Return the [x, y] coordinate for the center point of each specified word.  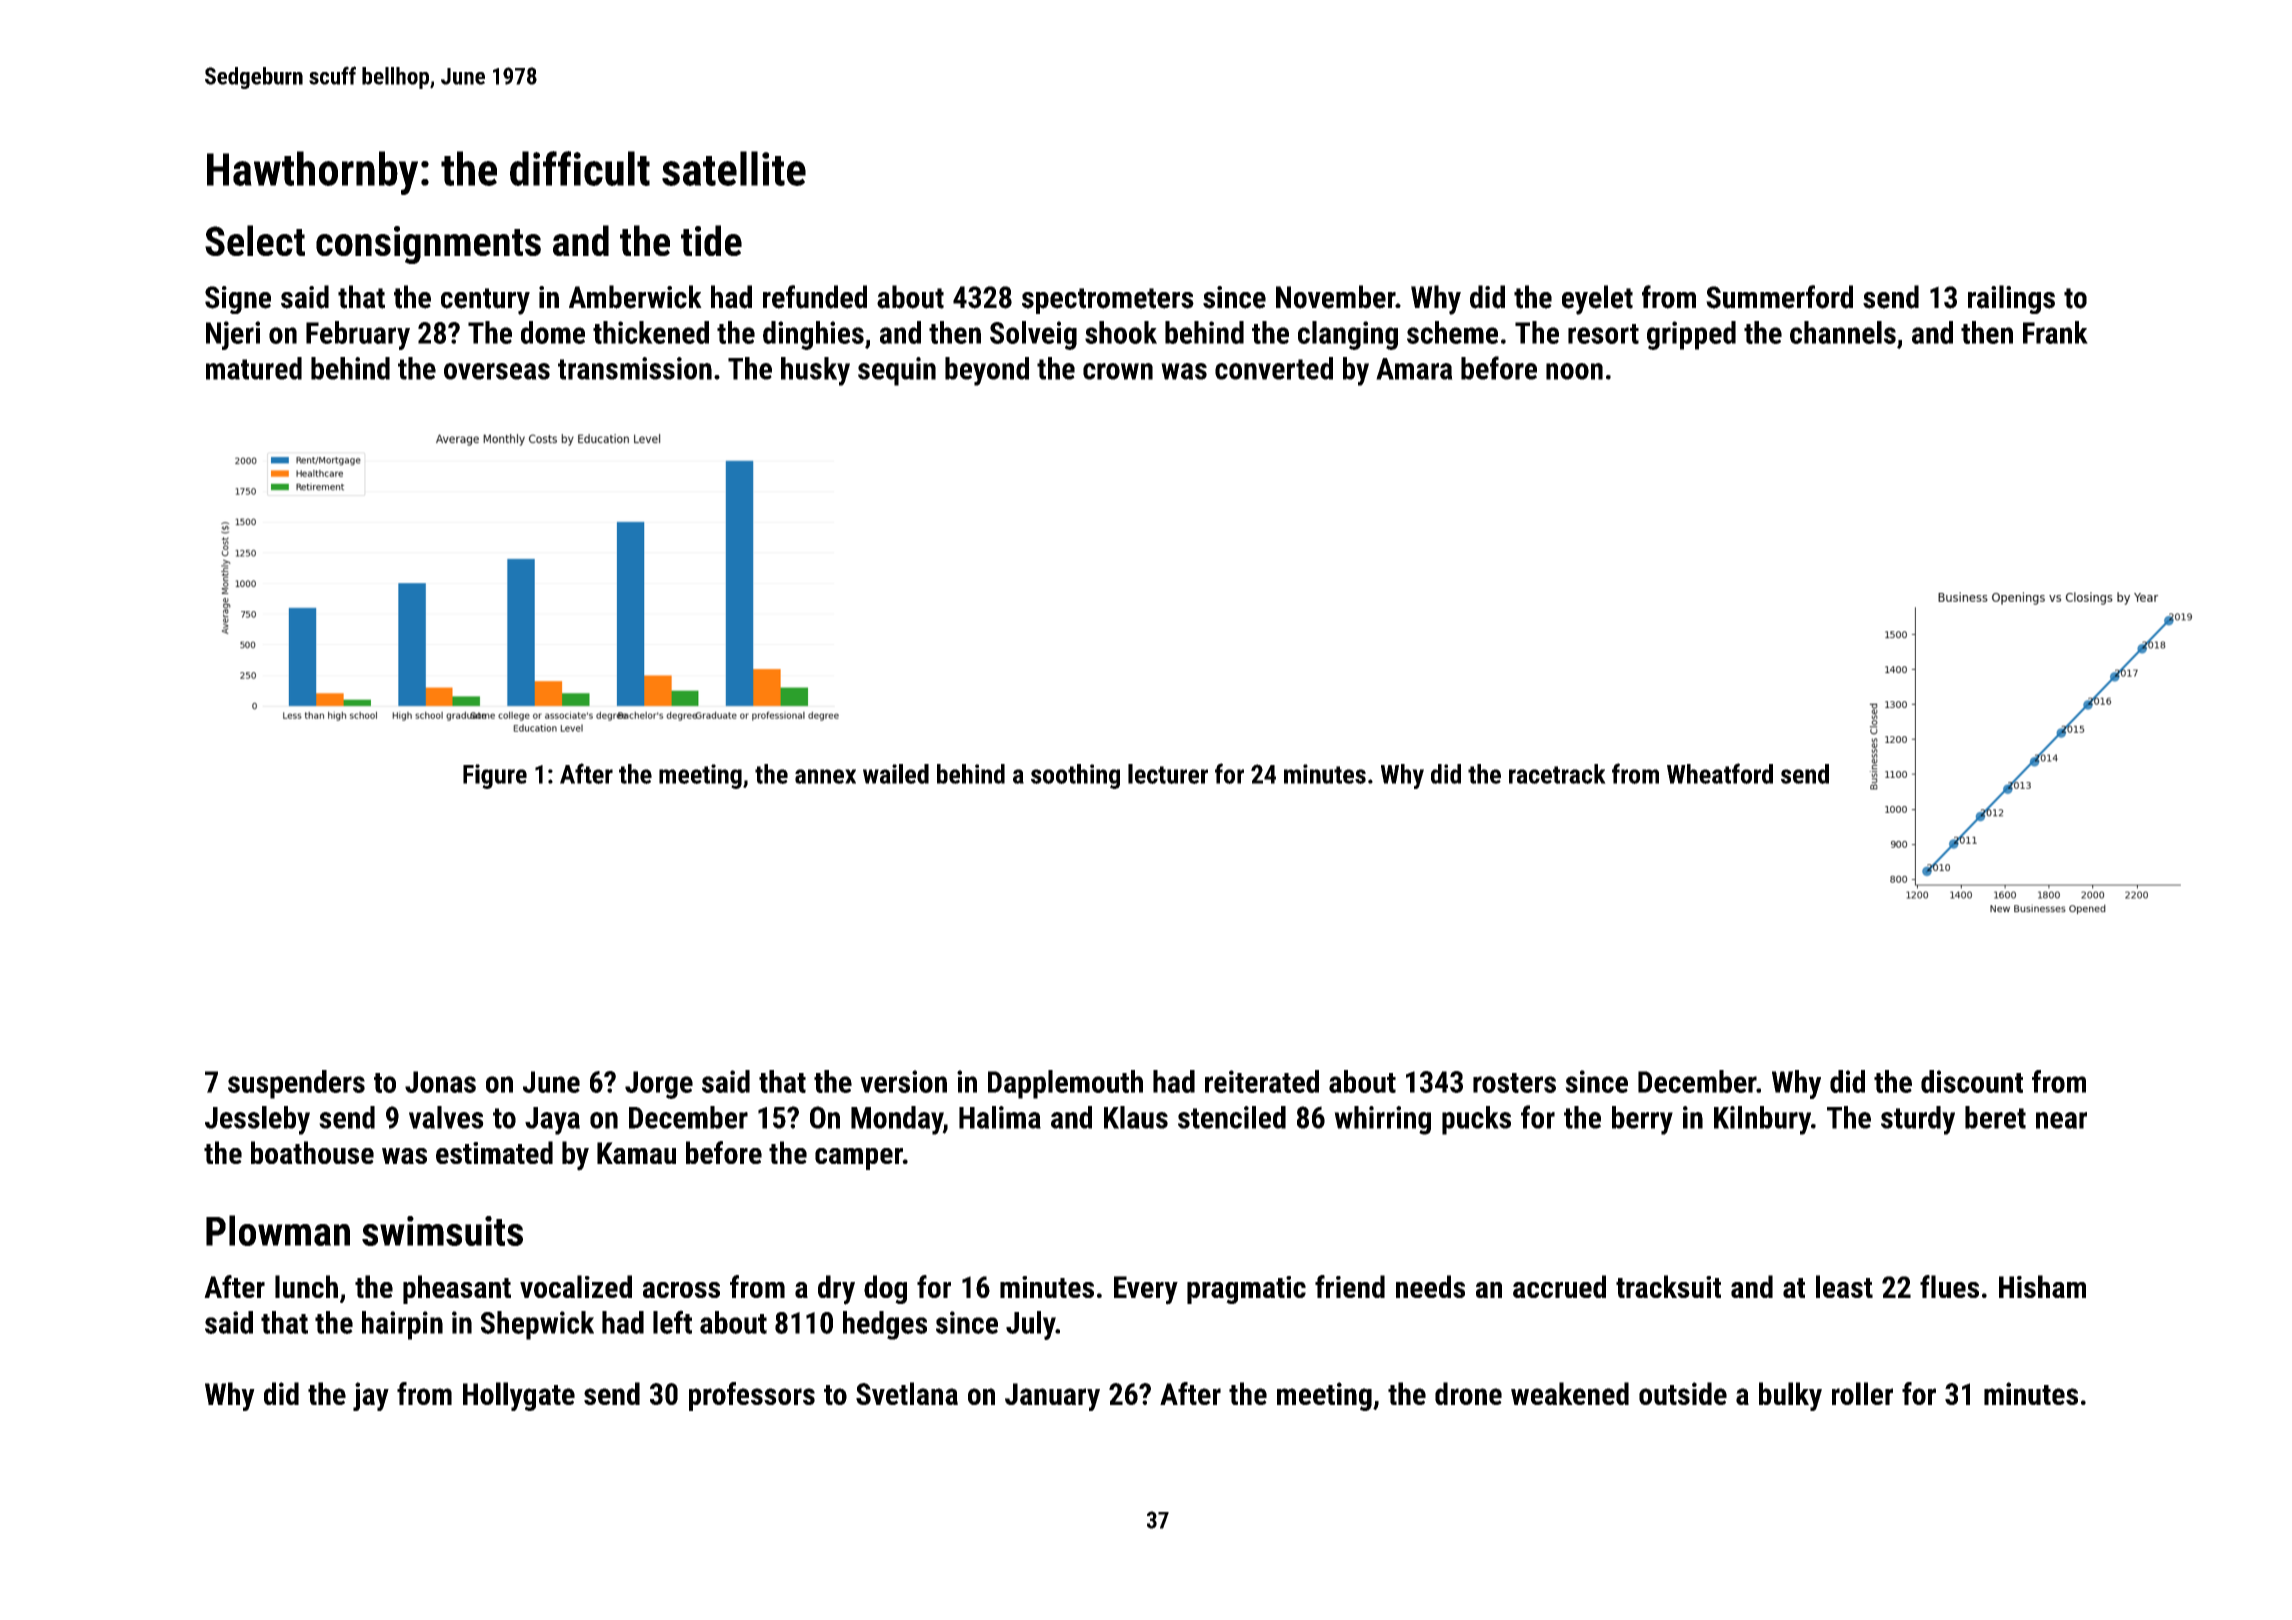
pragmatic [1246, 1290]
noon [1574, 371]
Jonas [440, 1082]
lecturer [1168, 774]
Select [255, 240]
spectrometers [1108, 301]
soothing [1075, 776]
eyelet [1597, 300]
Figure [495, 776]
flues [1949, 1286]
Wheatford [1720, 773]
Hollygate [519, 1396]
